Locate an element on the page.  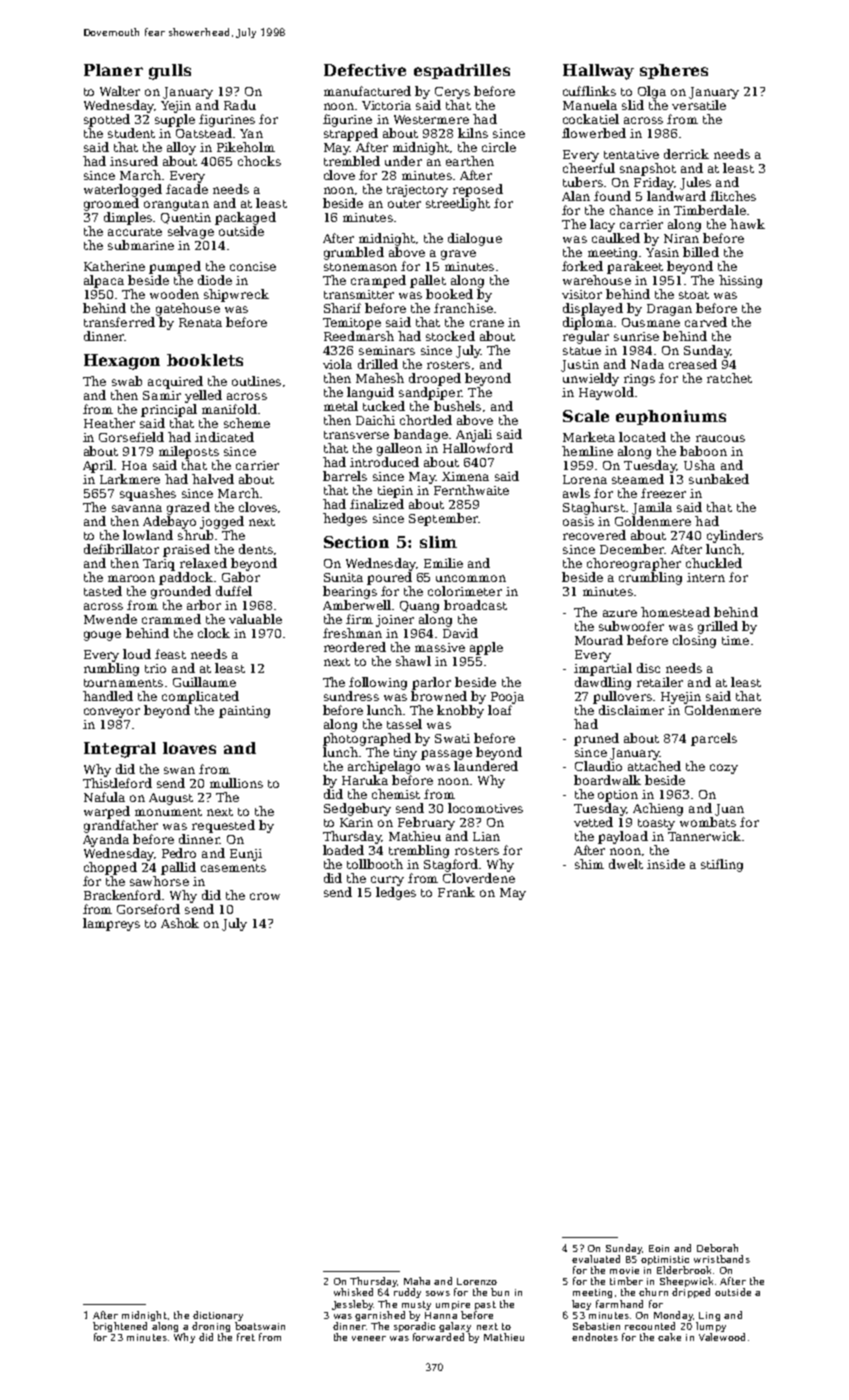
parcels is located at coordinates (714, 739).
